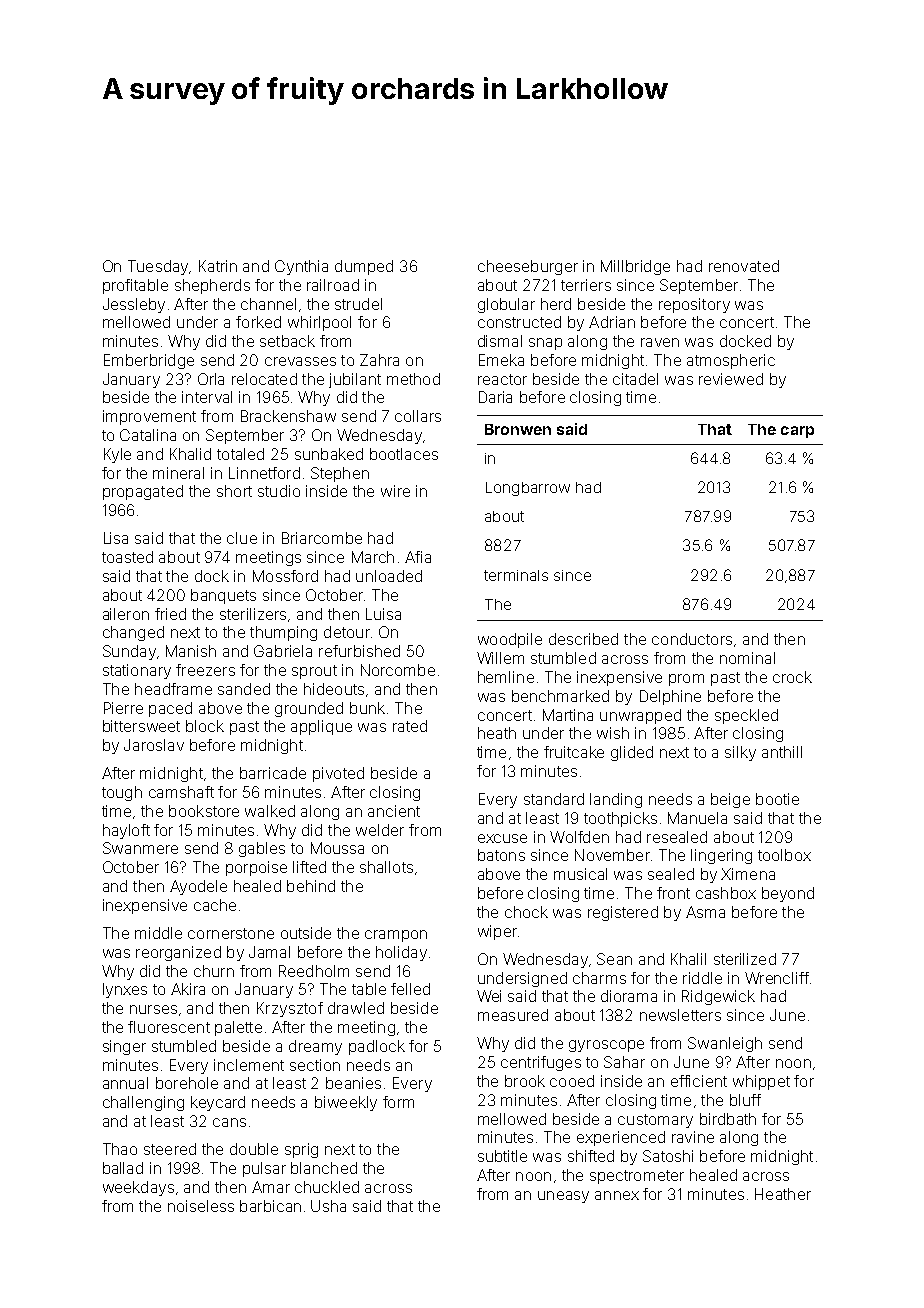  What do you see at coordinates (563, 1197) in the image?
I see `uneasy` at bounding box center [563, 1197].
